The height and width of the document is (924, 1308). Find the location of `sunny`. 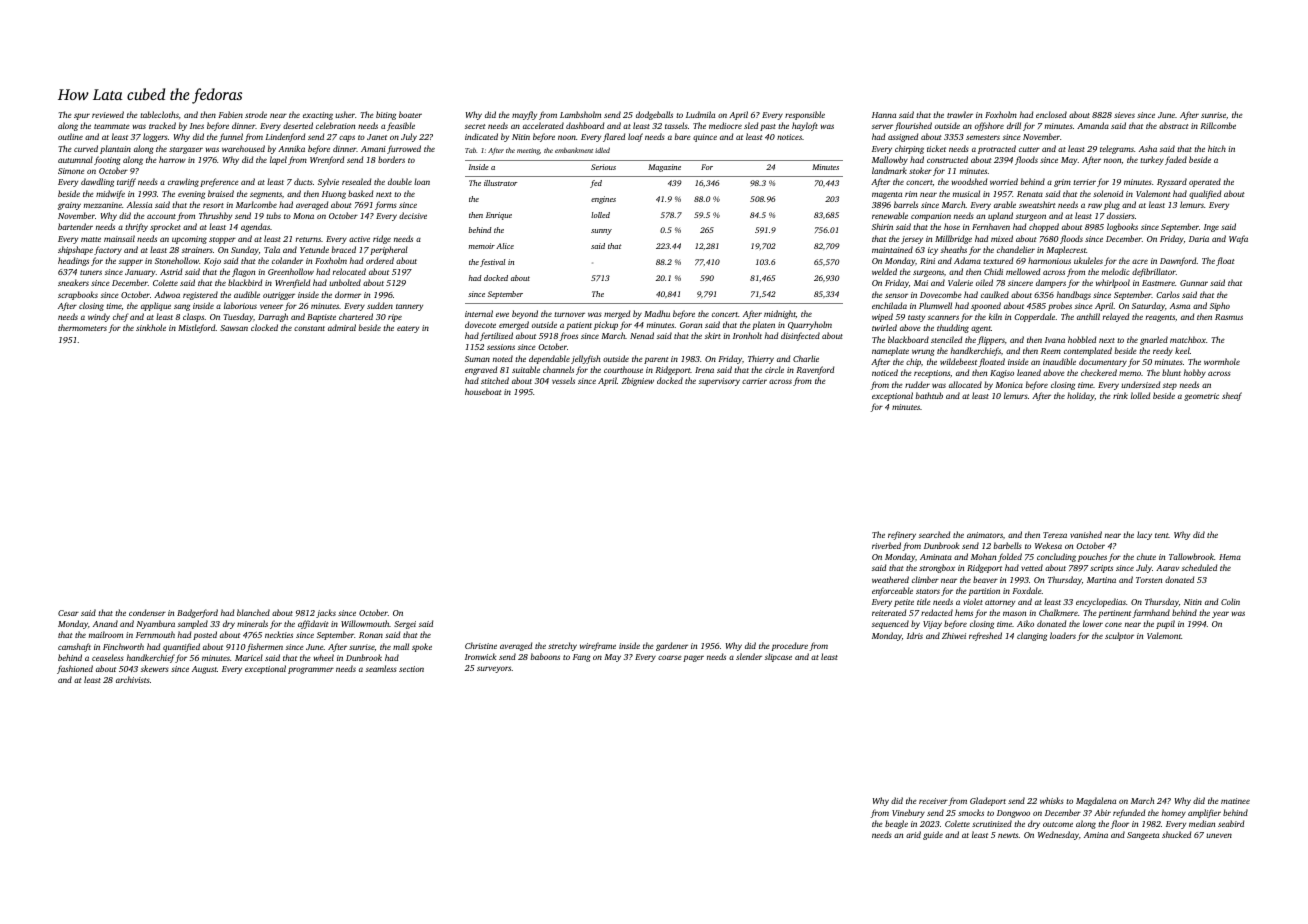

sunny is located at coordinates (601, 232).
